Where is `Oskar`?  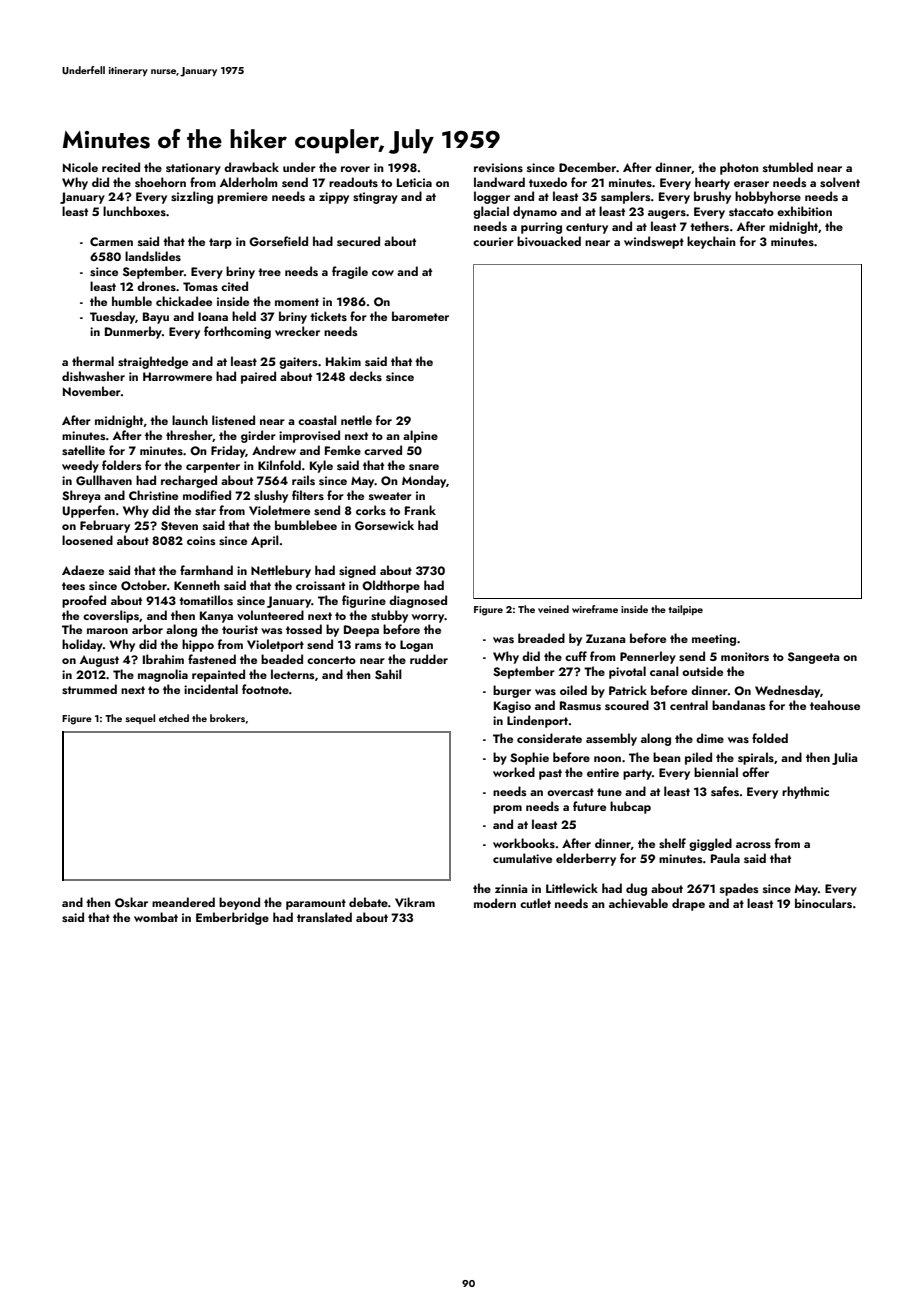 Oskar is located at coordinates (131, 902).
